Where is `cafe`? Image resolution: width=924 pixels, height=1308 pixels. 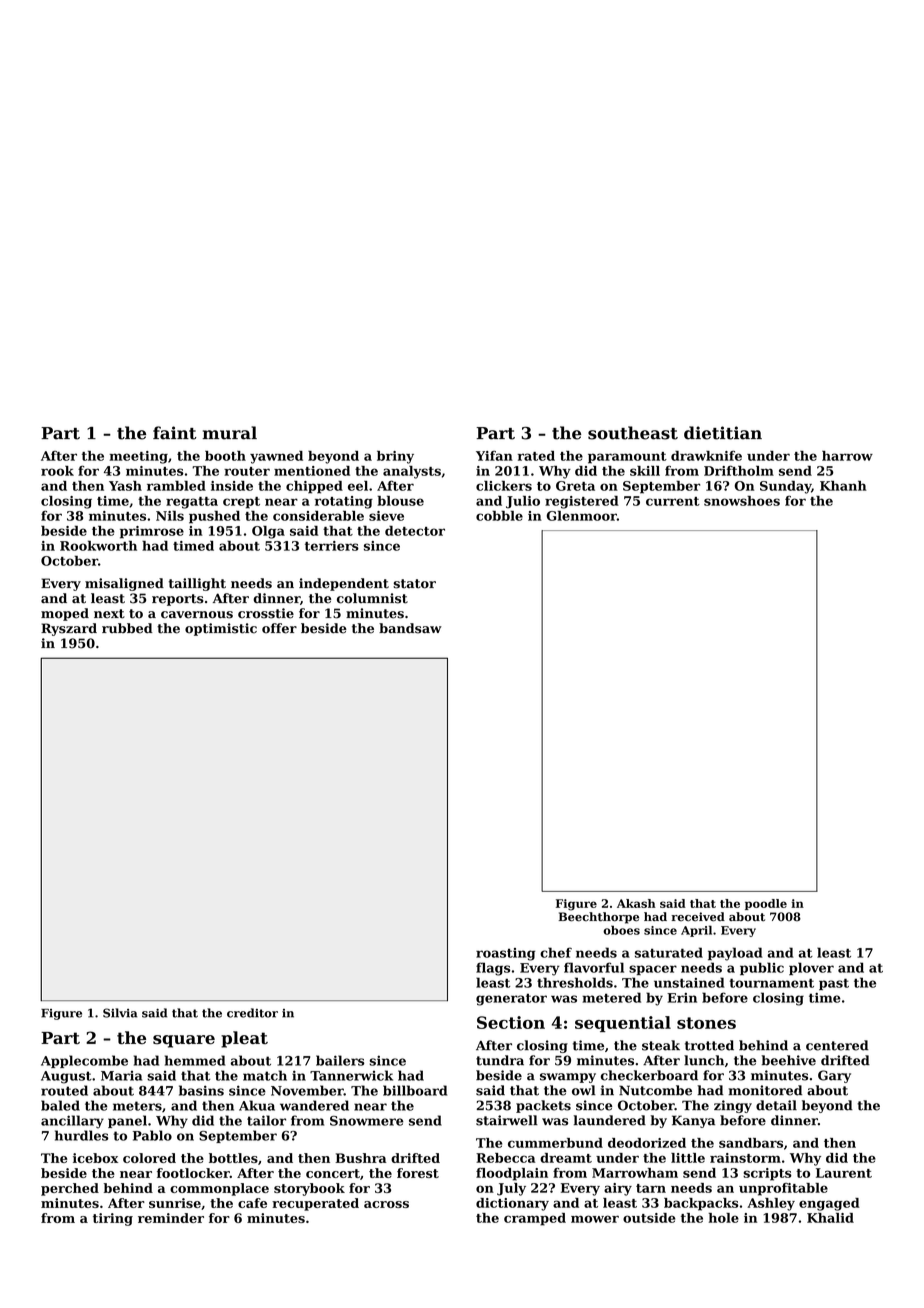 cafe is located at coordinates (252, 1203).
